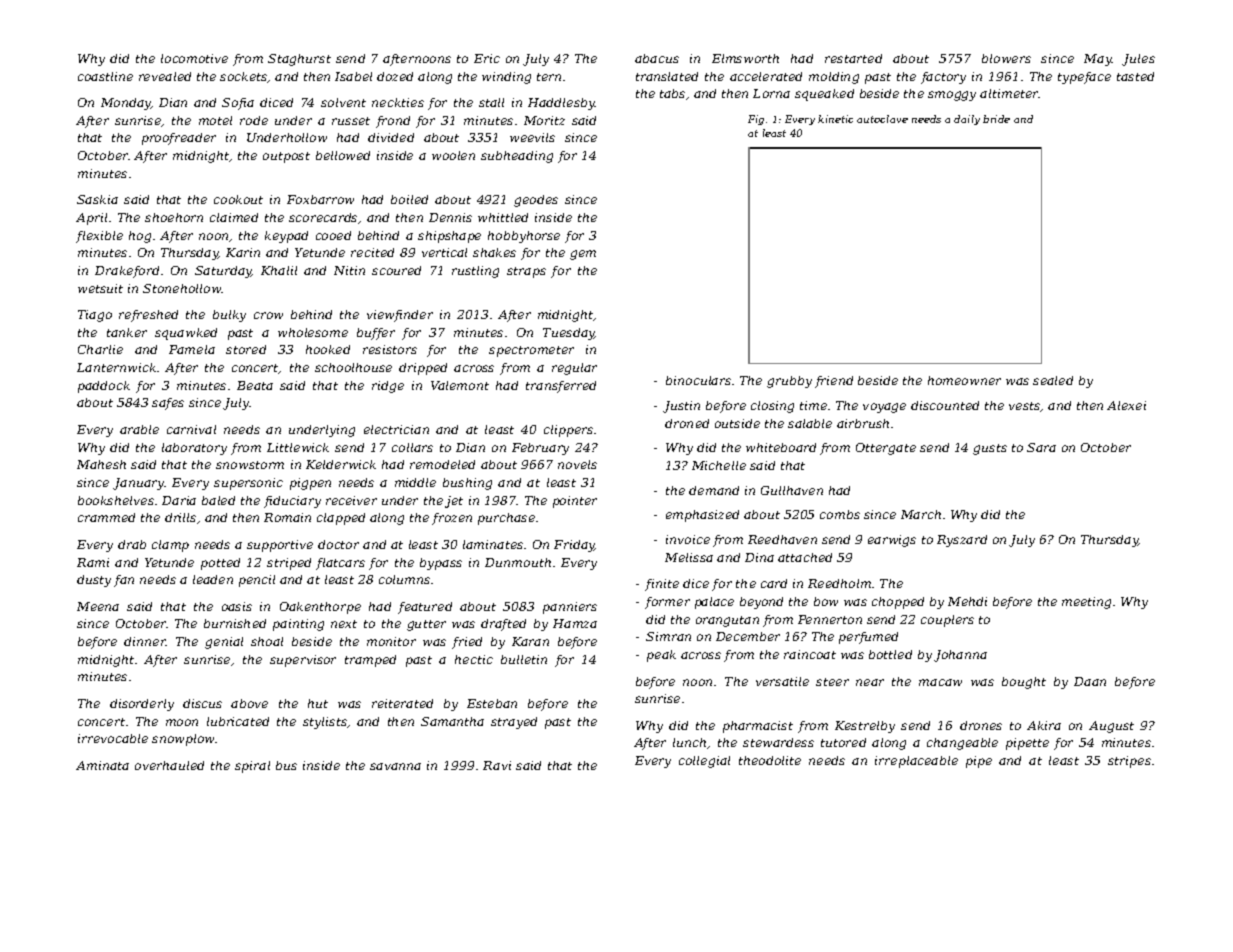 The width and height of the page is (1233, 952). What do you see at coordinates (536, 201) in the page?
I see `geodes` at bounding box center [536, 201].
